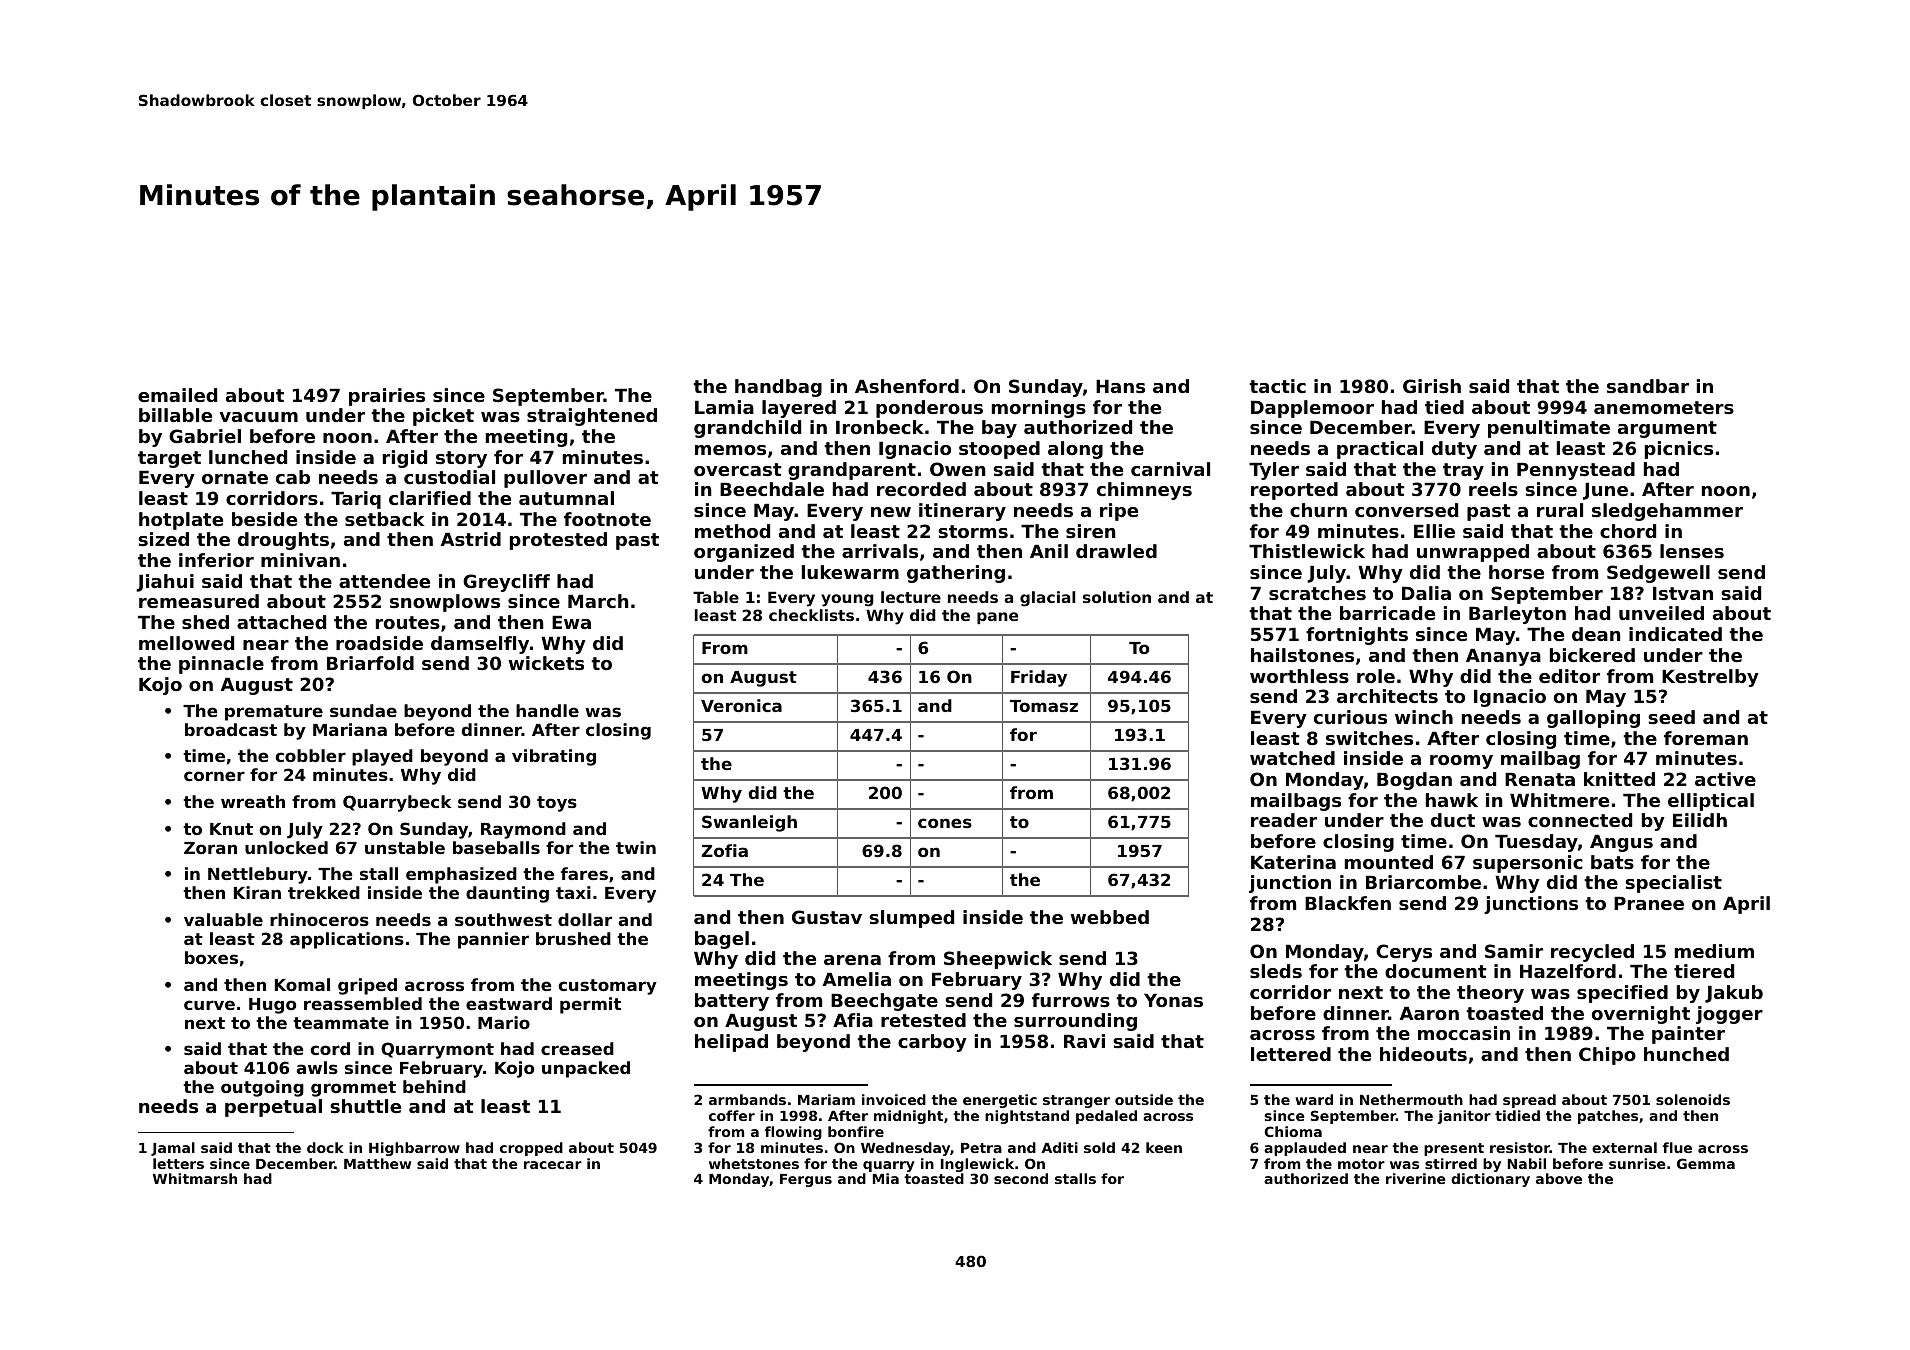 The image size is (1910, 1350). Describe the element at coordinates (1110, 917) in the document. I see `webbed` at that location.
